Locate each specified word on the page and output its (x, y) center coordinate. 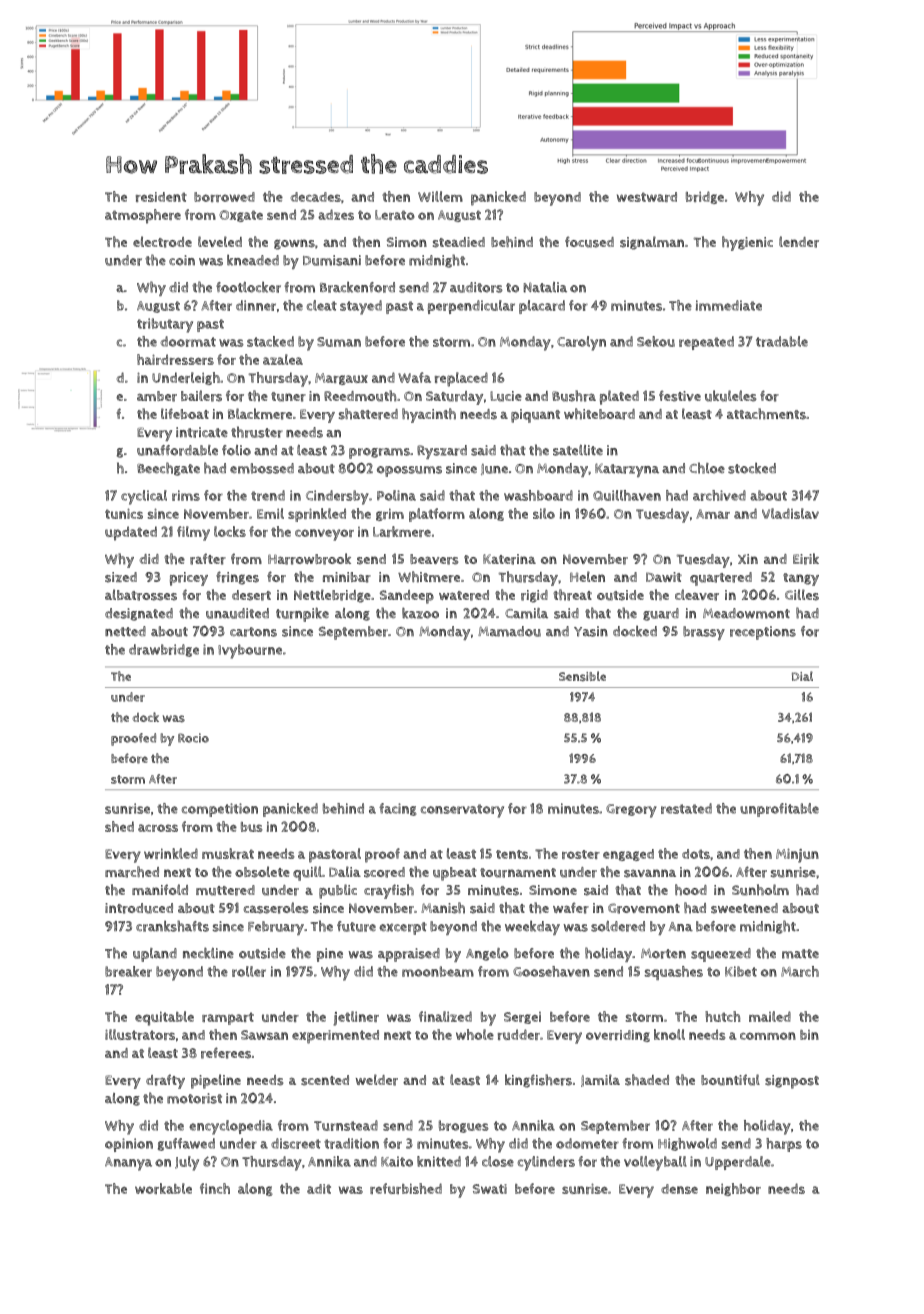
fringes (237, 578)
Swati (490, 1189)
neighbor (733, 1189)
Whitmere (429, 577)
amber (157, 396)
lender (799, 242)
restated (686, 808)
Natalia (545, 287)
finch (215, 1188)
